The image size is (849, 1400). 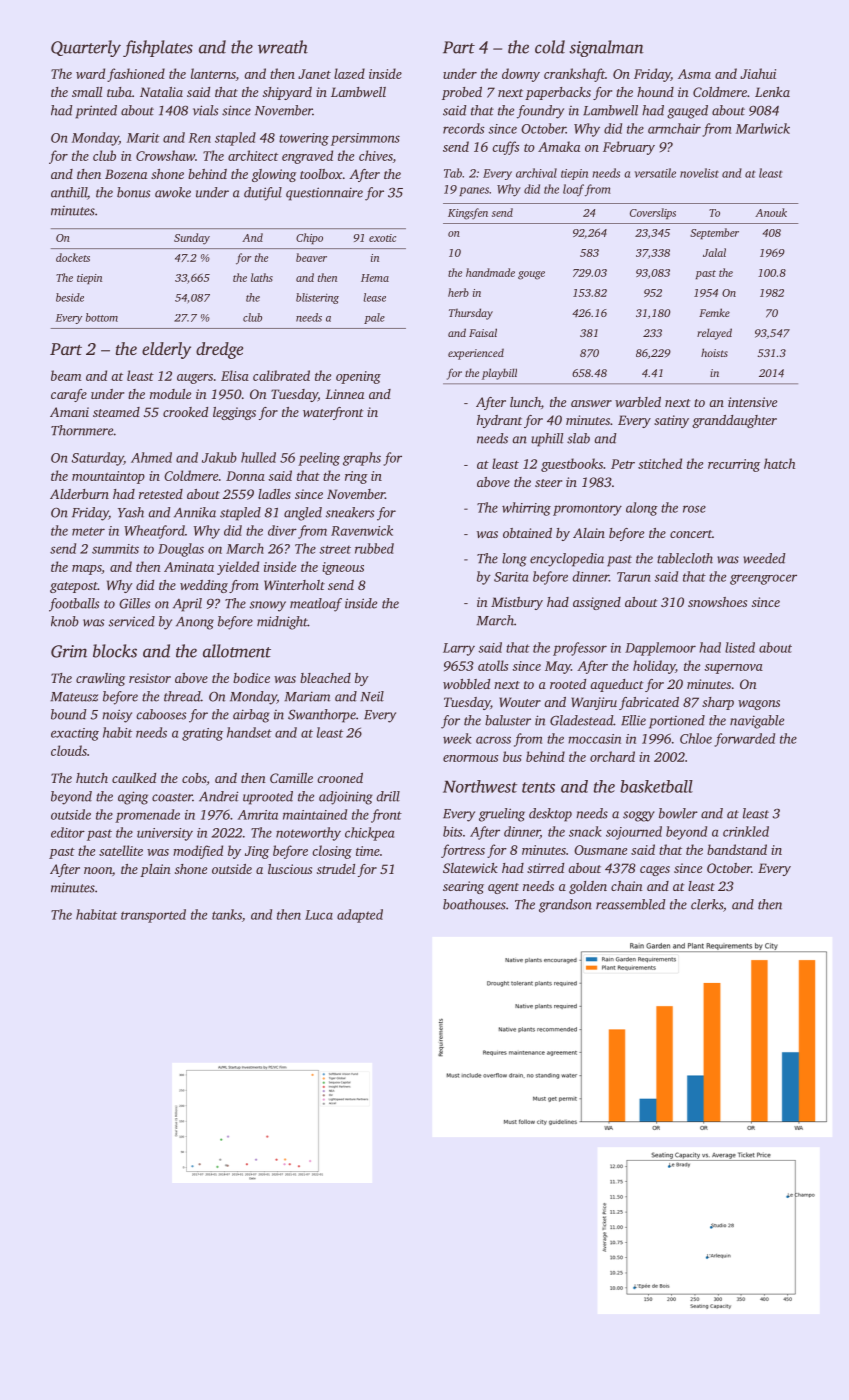 What do you see at coordinates (707, 904) in the screenshot?
I see `clerks` at bounding box center [707, 904].
